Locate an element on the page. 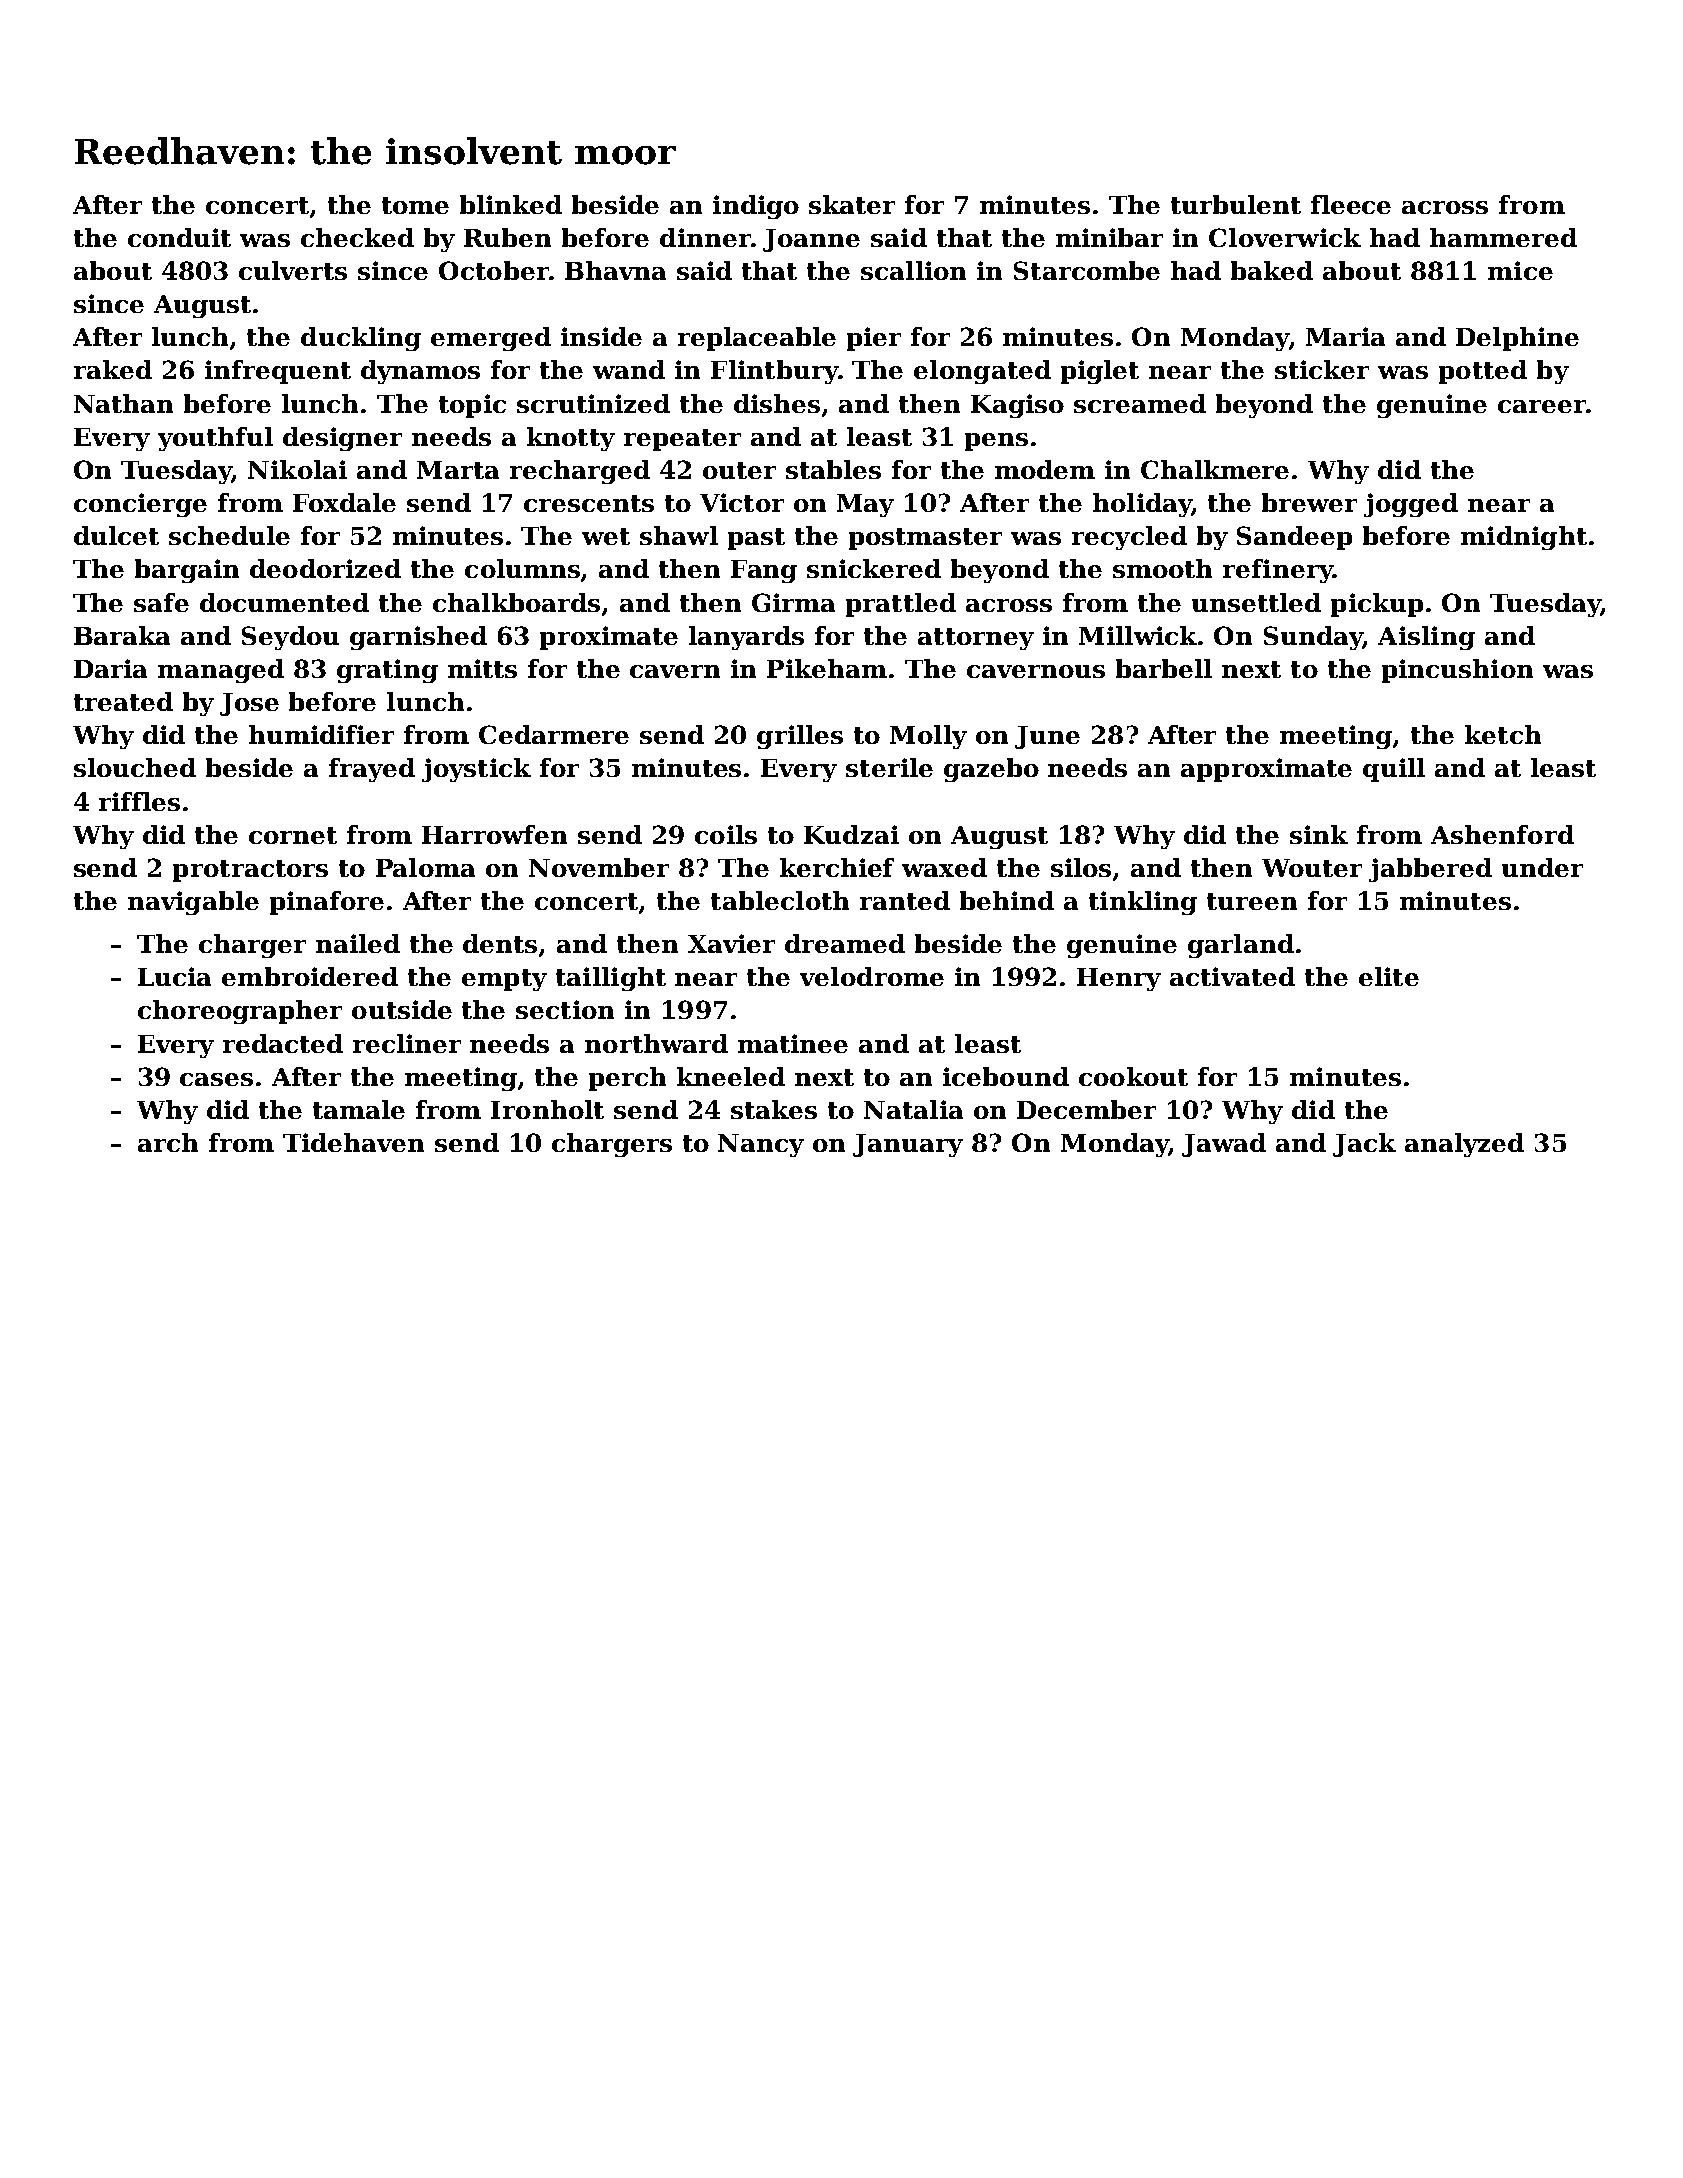 This document has width=1683, height=2178. recycled is located at coordinates (1129, 538).
